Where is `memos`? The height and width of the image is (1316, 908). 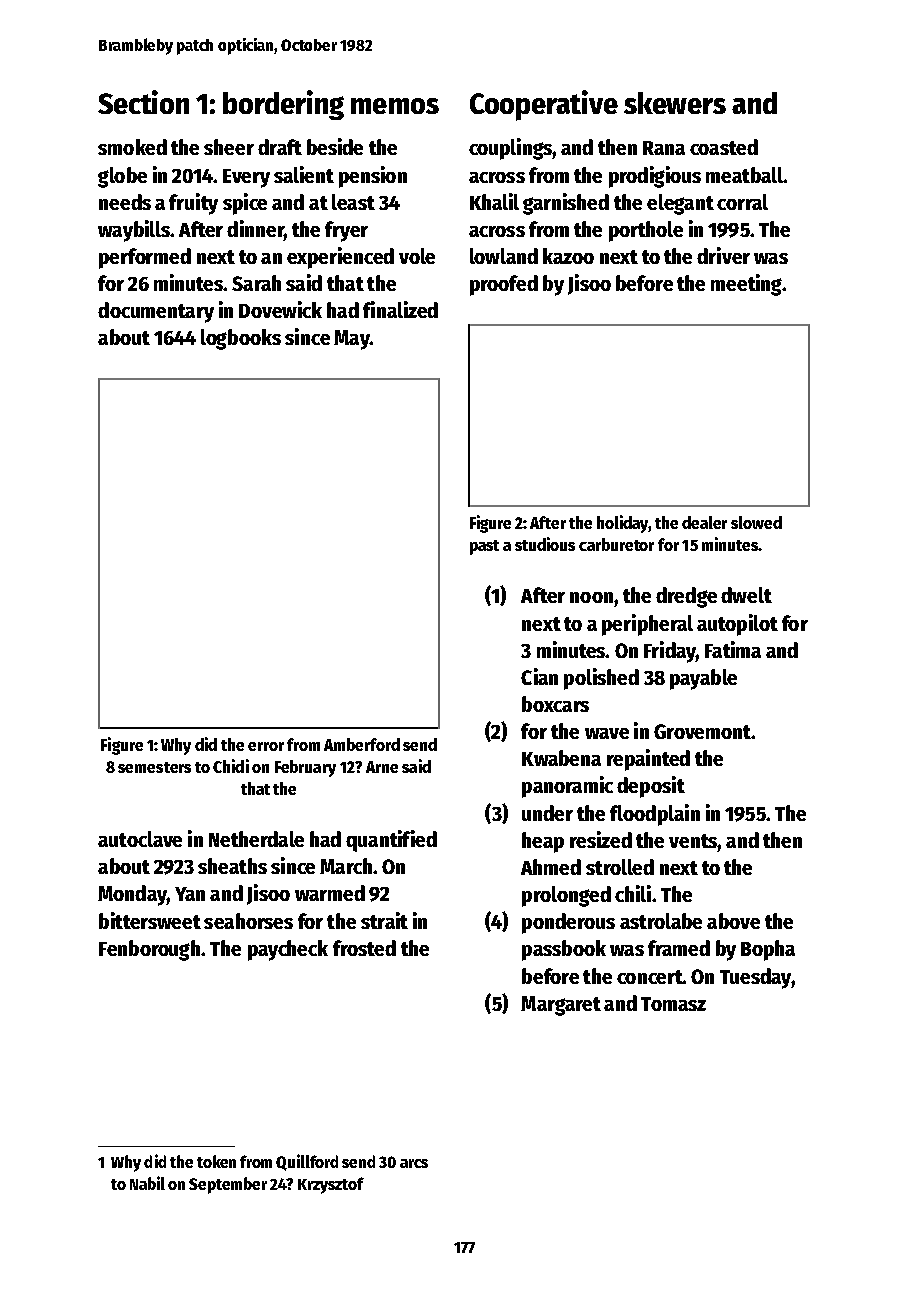 memos is located at coordinates (395, 106).
